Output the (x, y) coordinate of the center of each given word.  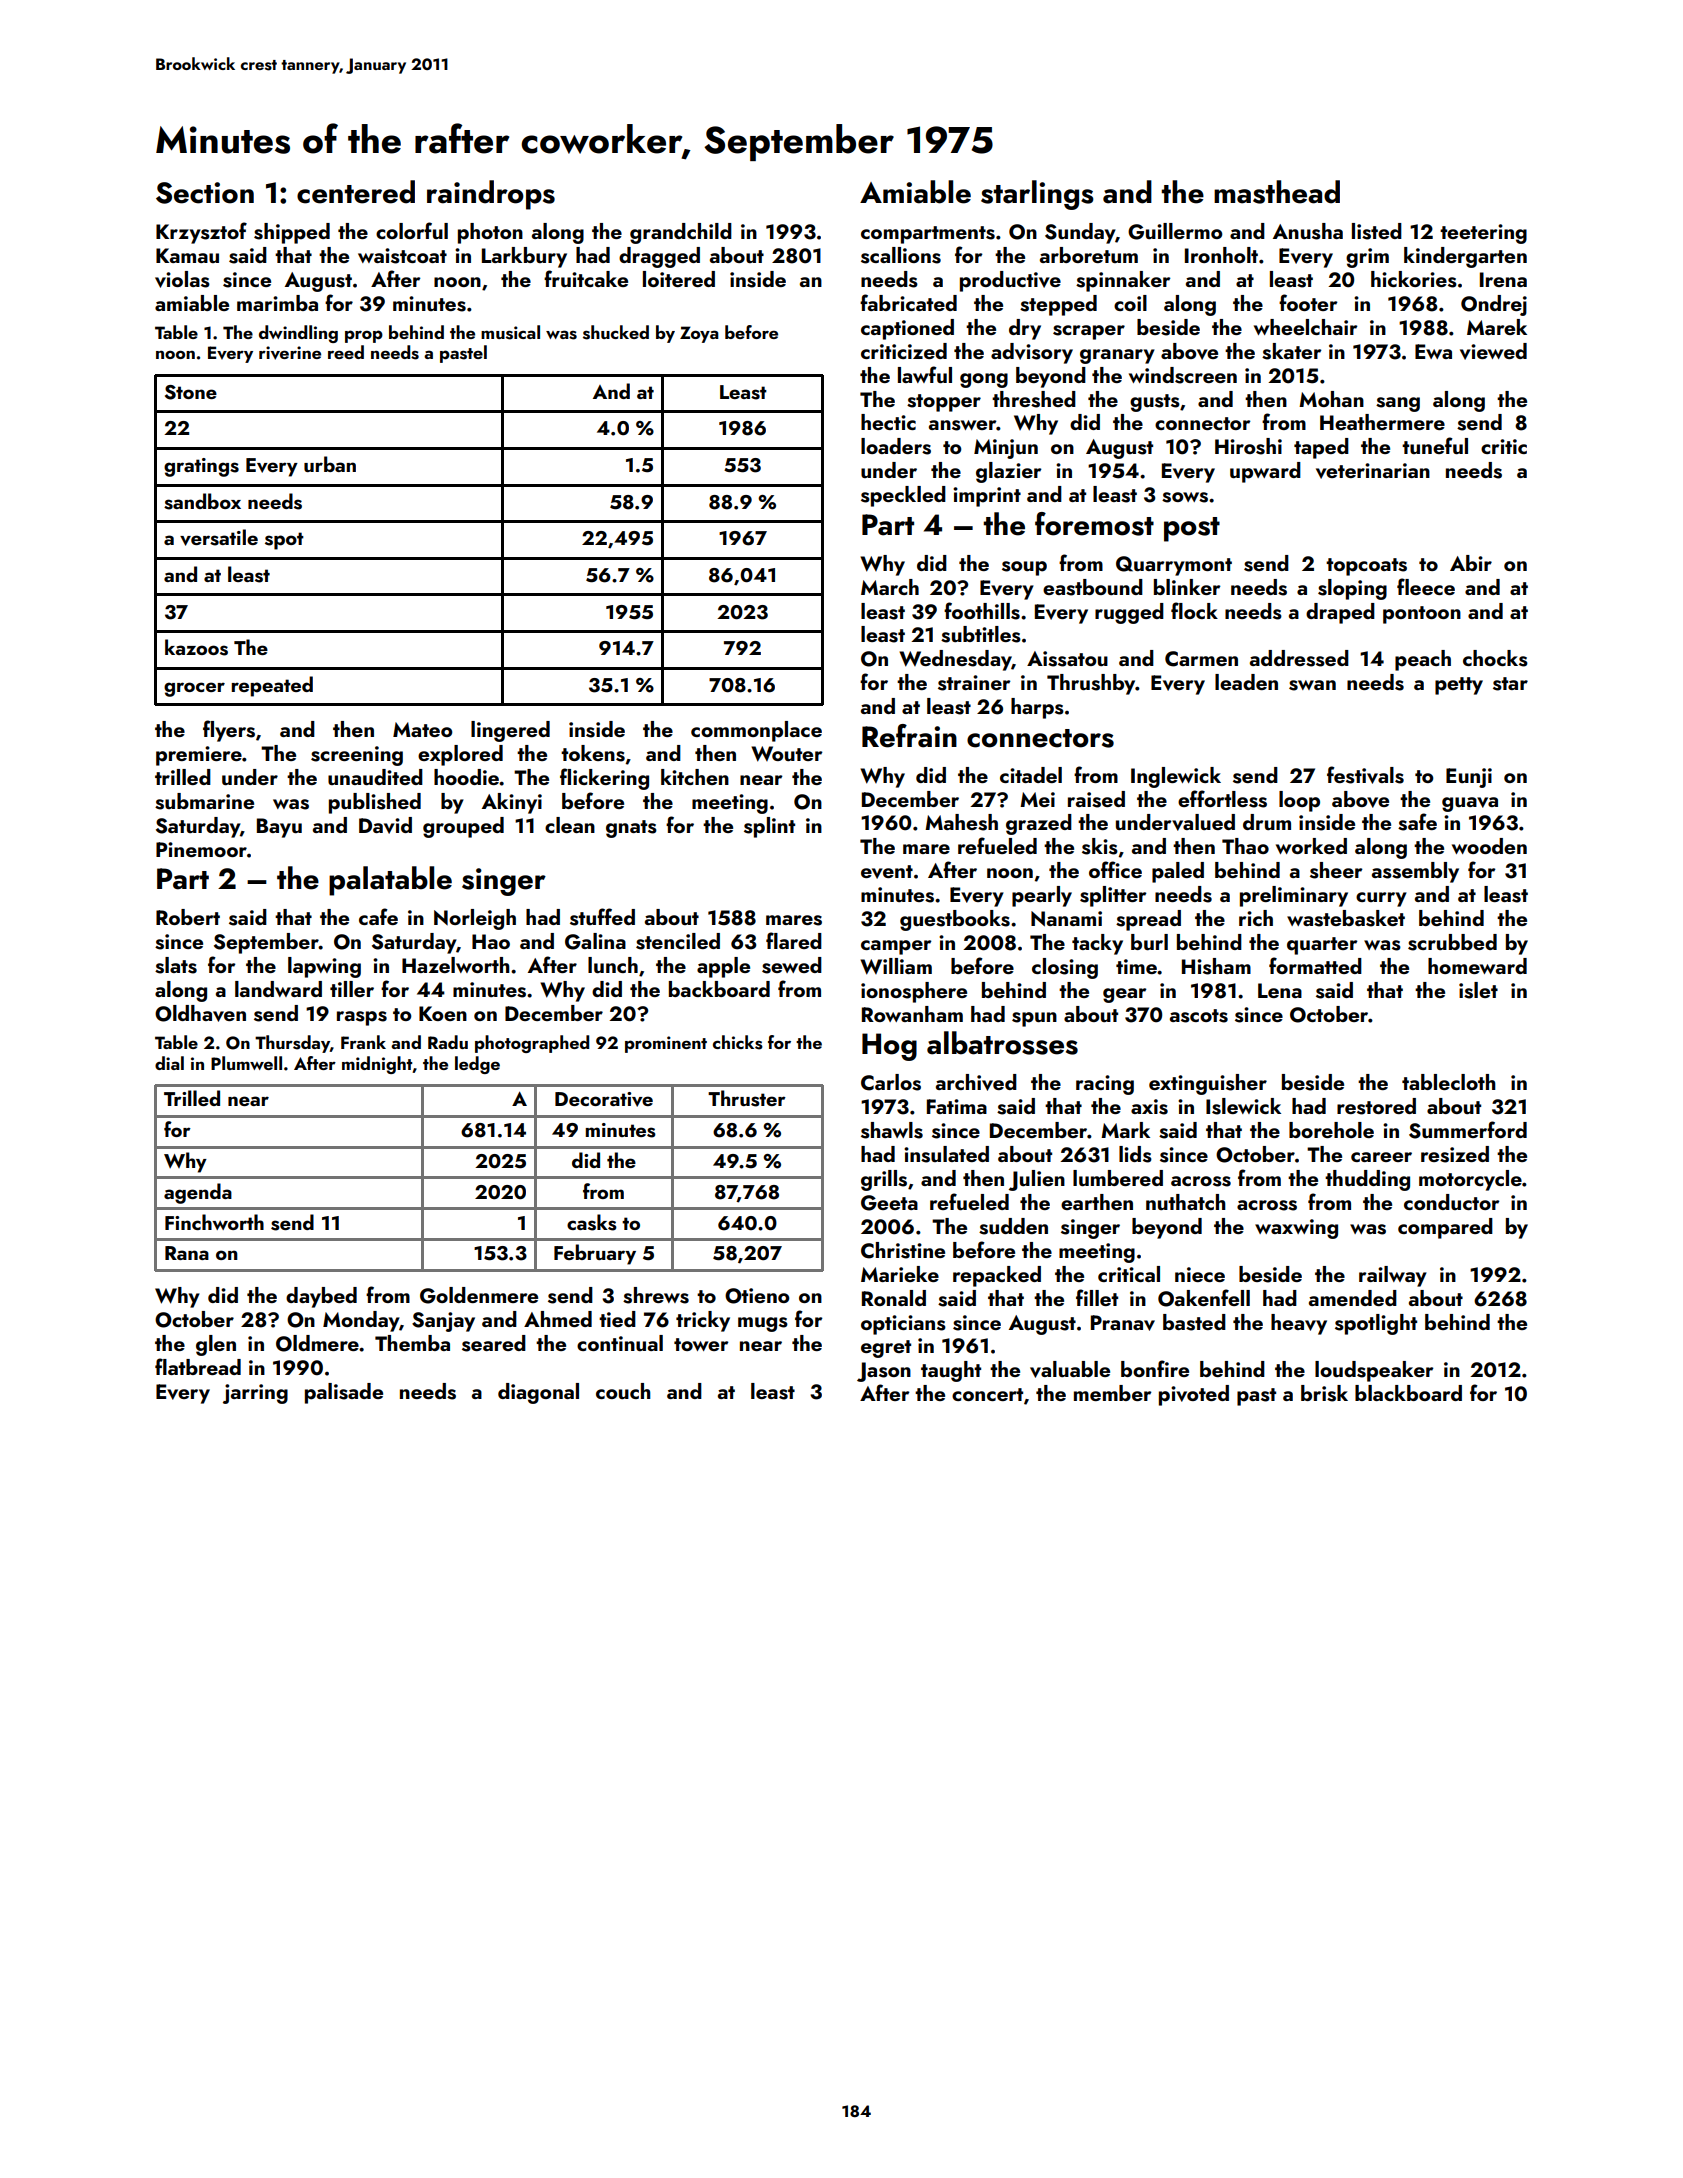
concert (987, 1394)
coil (1130, 303)
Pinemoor (201, 849)
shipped (292, 233)
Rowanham (912, 1014)
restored (1376, 1106)
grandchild (681, 233)
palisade (344, 1393)
